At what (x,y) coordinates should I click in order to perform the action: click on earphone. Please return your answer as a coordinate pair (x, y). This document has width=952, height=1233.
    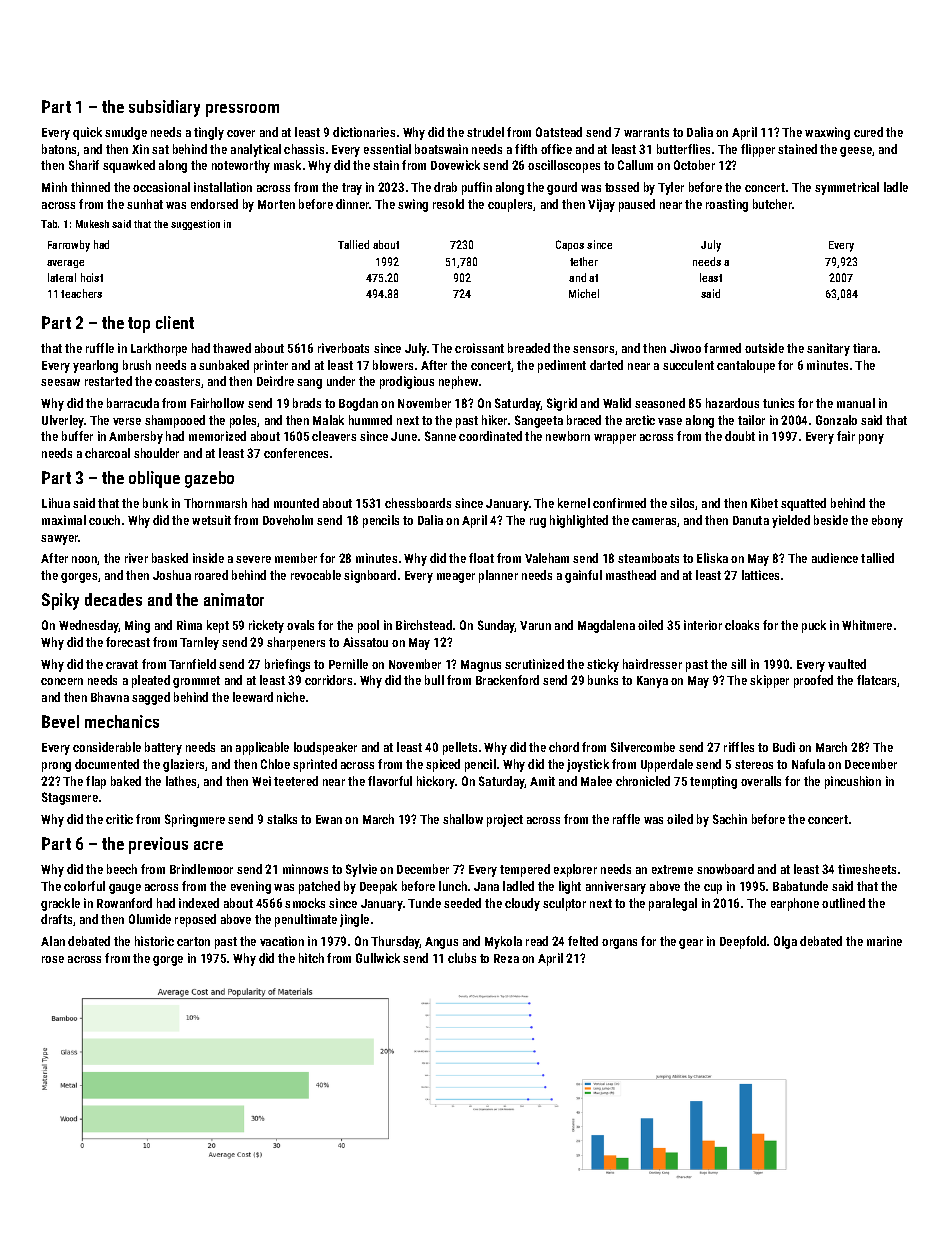
    Looking at the image, I should click on (795, 904).
